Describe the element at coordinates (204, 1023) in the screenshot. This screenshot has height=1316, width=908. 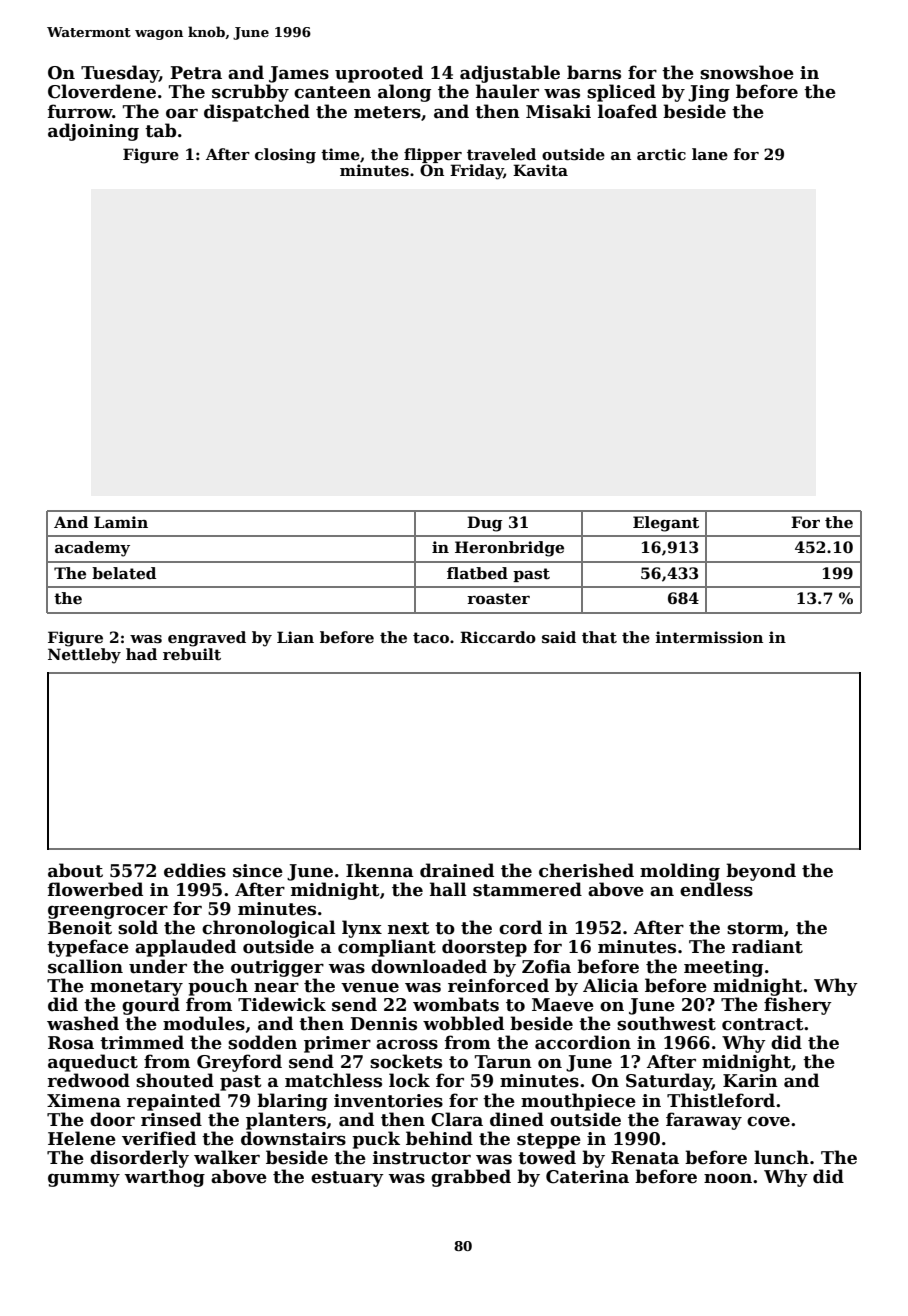
I see `modules` at that location.
